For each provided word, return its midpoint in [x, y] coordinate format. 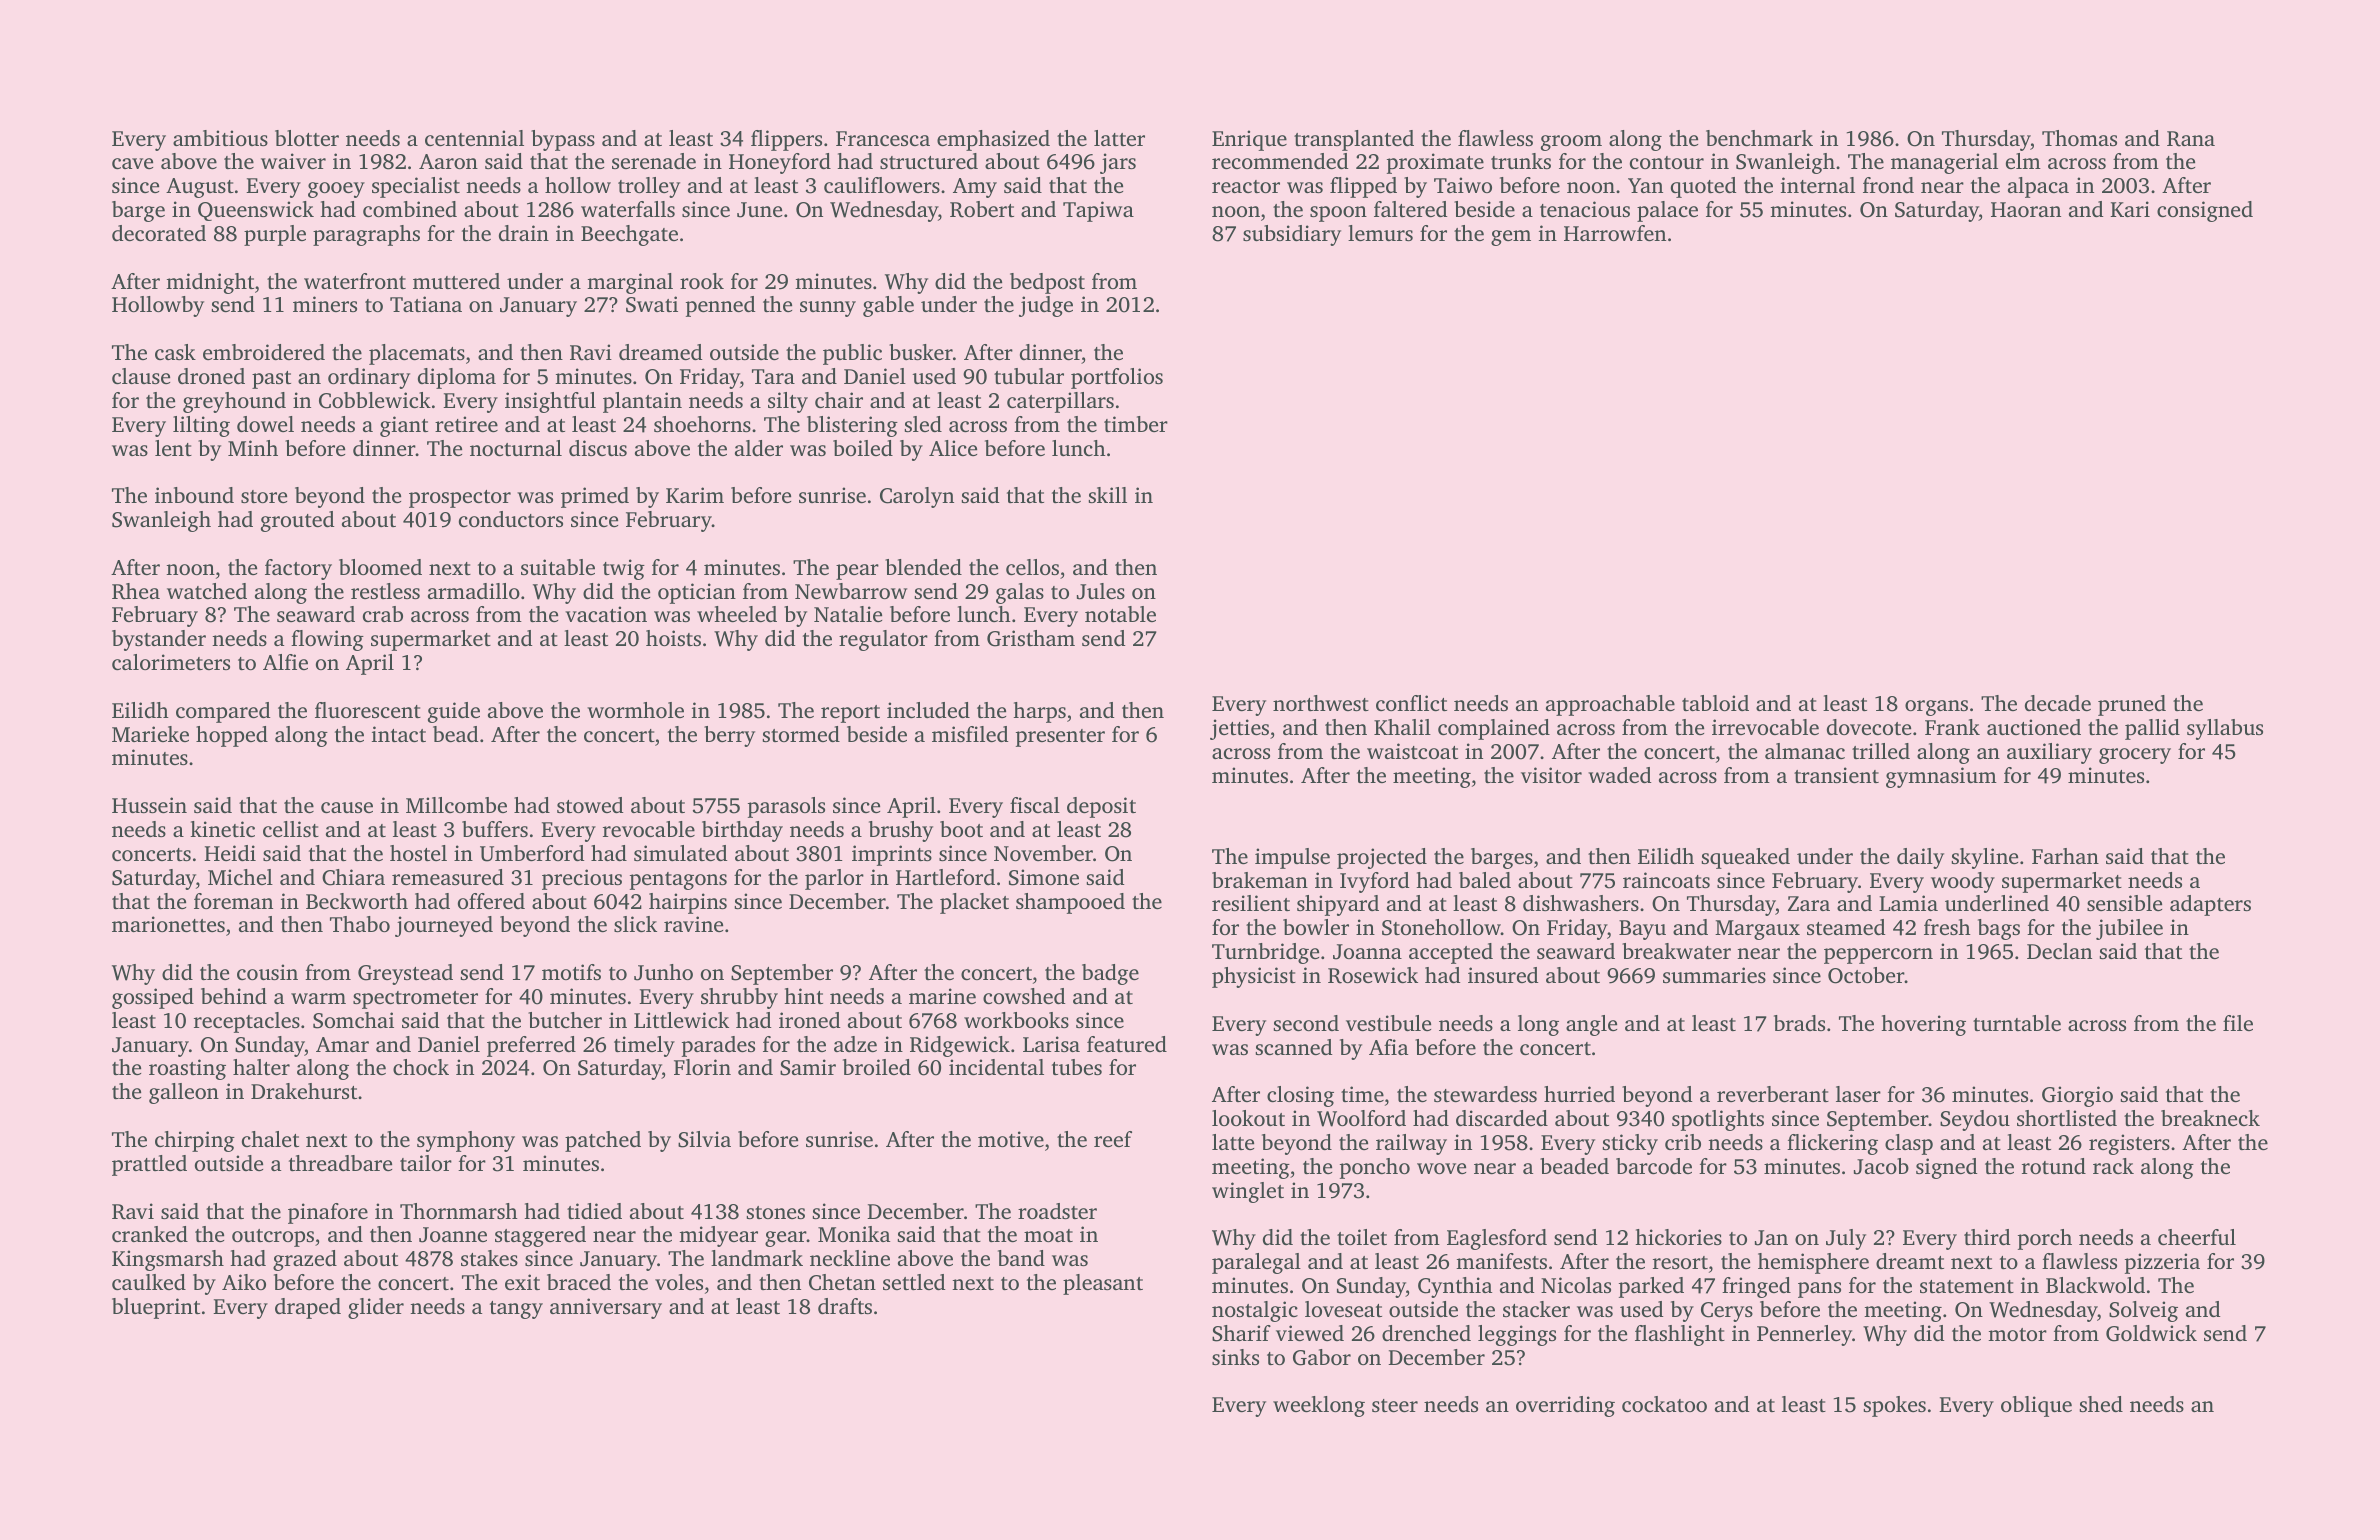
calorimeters [171, 662]
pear [857, 572]
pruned [2132, 705]
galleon [184, 1093]
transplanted [1354, 140]
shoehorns [702, 424]
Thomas [2079, 138]
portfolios [1117, 378]
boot [961, 829]
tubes [1077, 1067]
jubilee [2129, 929]
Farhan [2065, 856]
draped [308, 1308]
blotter [307, 138]
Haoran [2026, 209]
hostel [418, 853]
